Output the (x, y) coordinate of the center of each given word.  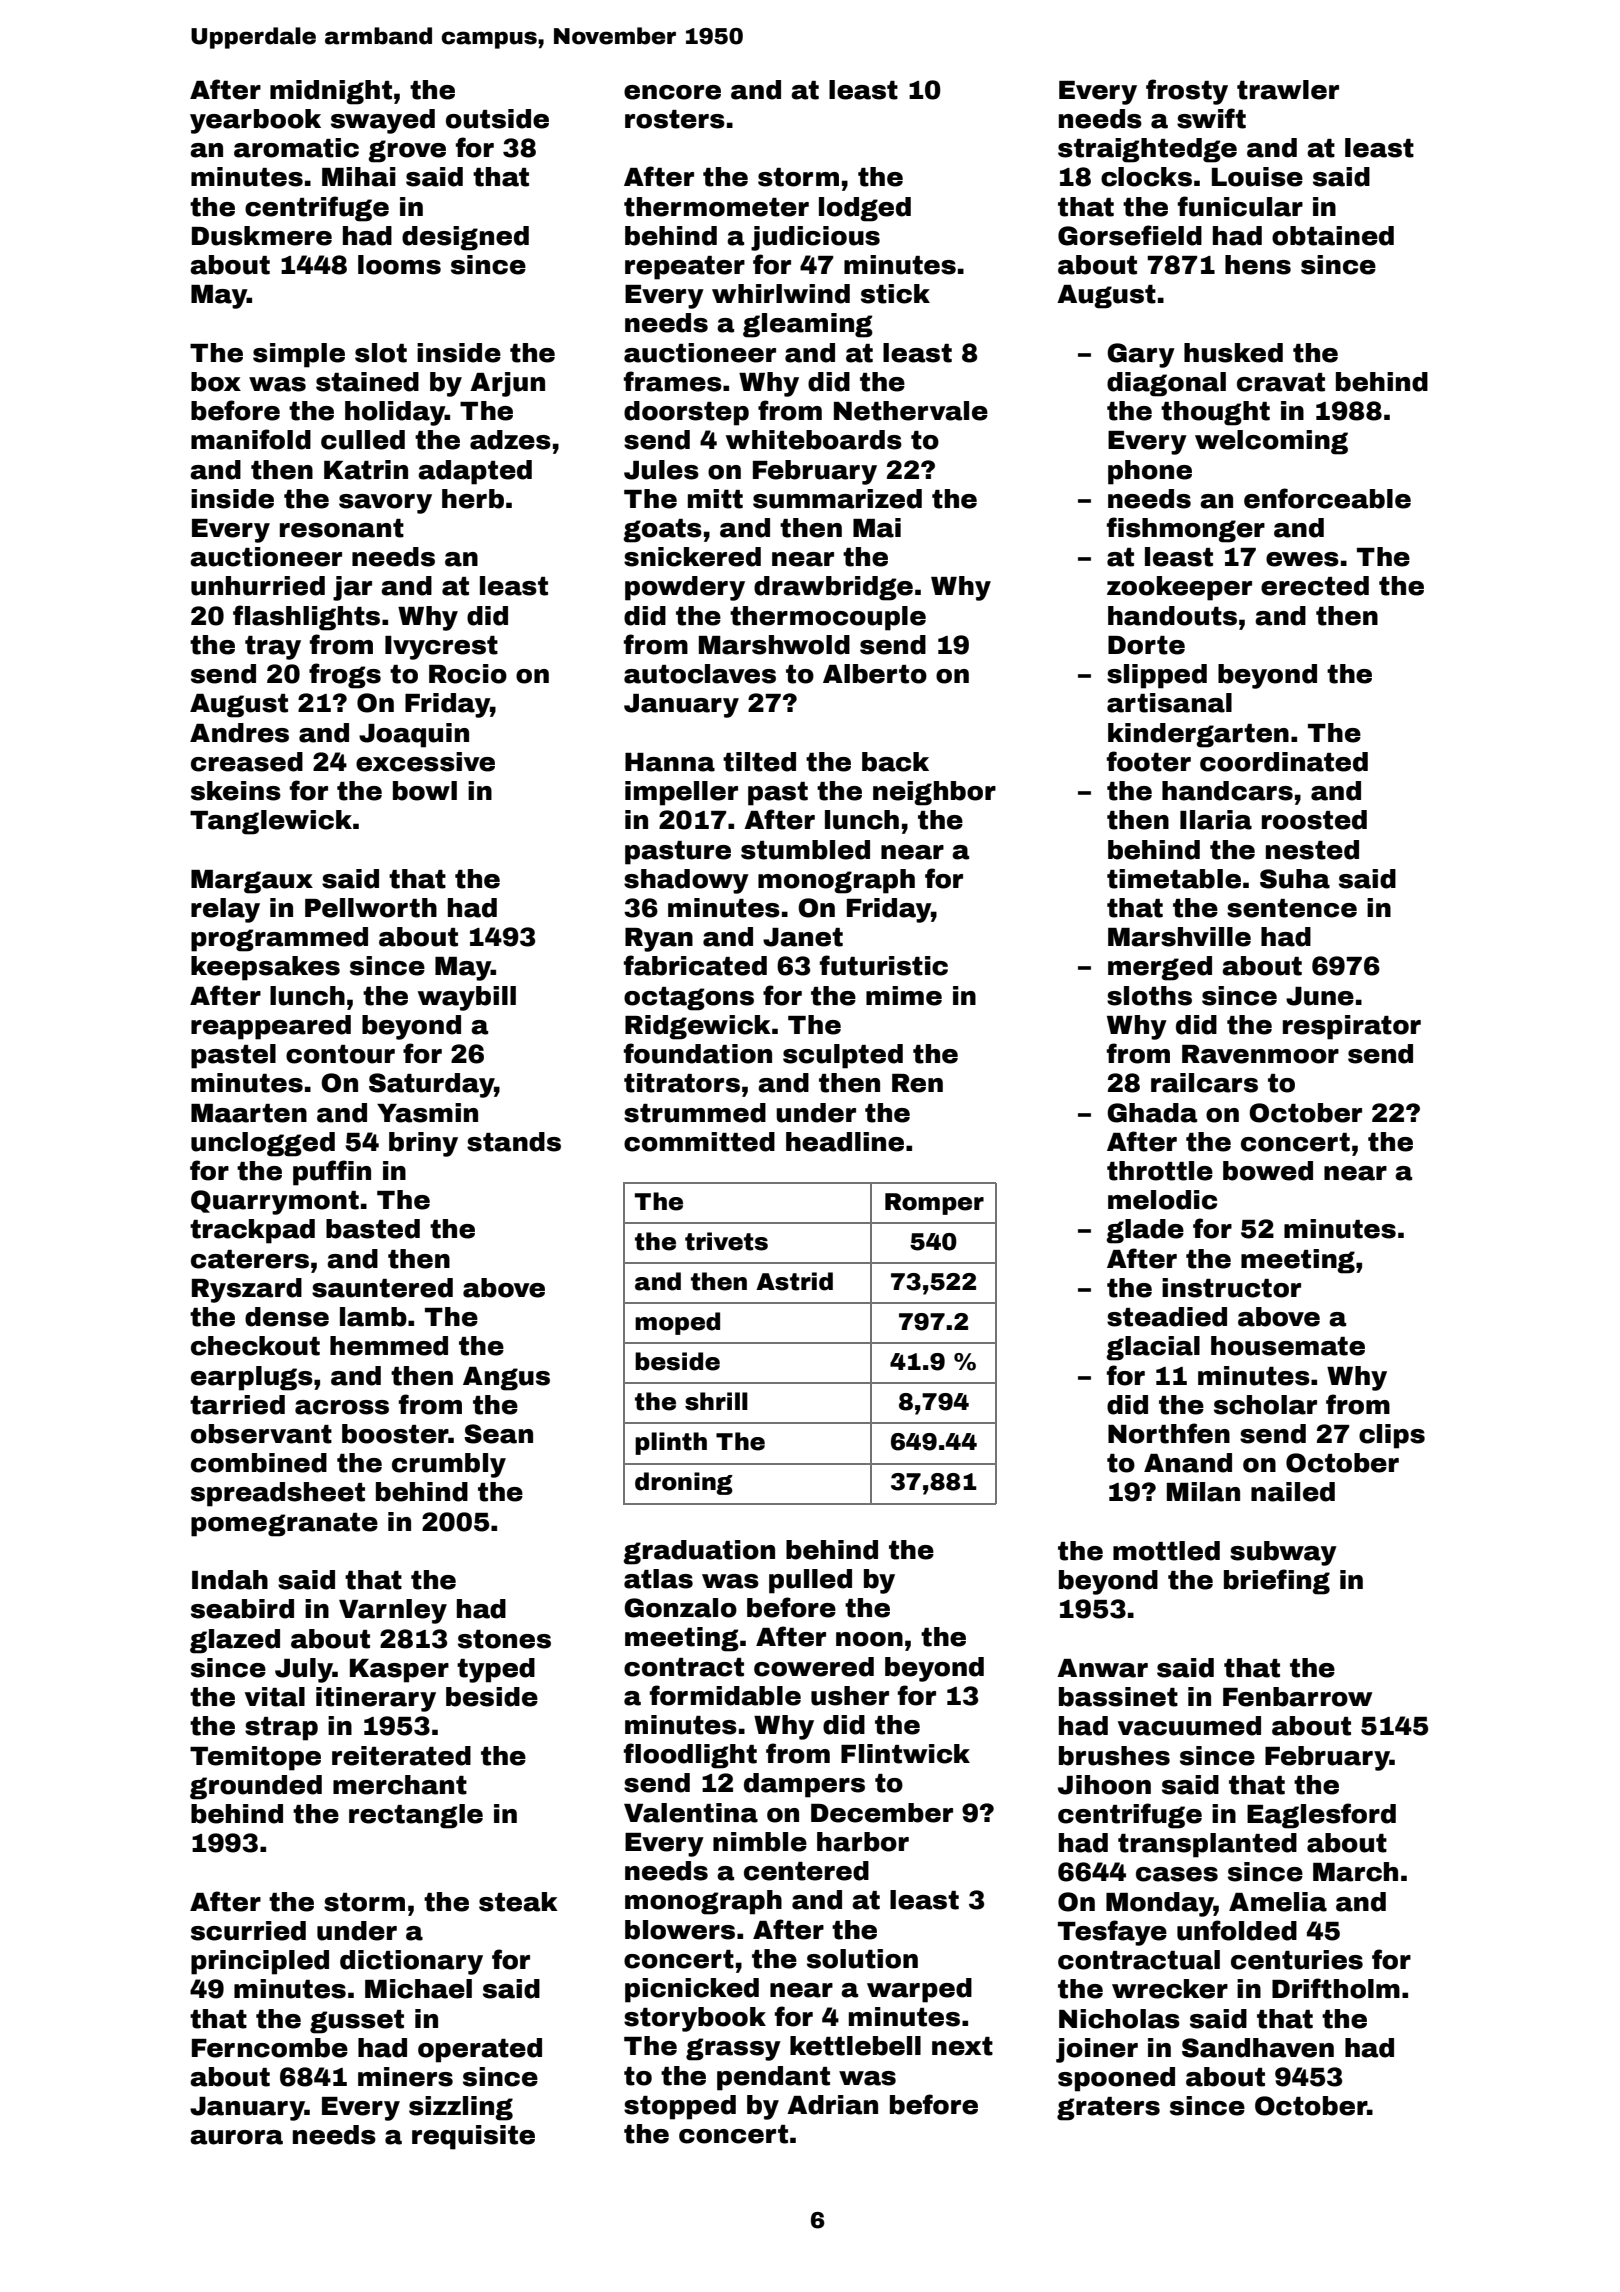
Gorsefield (1130, 235)
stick (895, 294)
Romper (934, 1204)
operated (480, 2050)
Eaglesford (1321, 1816)
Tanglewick (271, 822)
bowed (1268, 1171)
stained (367, 382)
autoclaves (700, 674)
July (304, 1670)
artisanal (1169, 703)
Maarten (249, 1113)
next (962, 2046)
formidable (725, 1695)
